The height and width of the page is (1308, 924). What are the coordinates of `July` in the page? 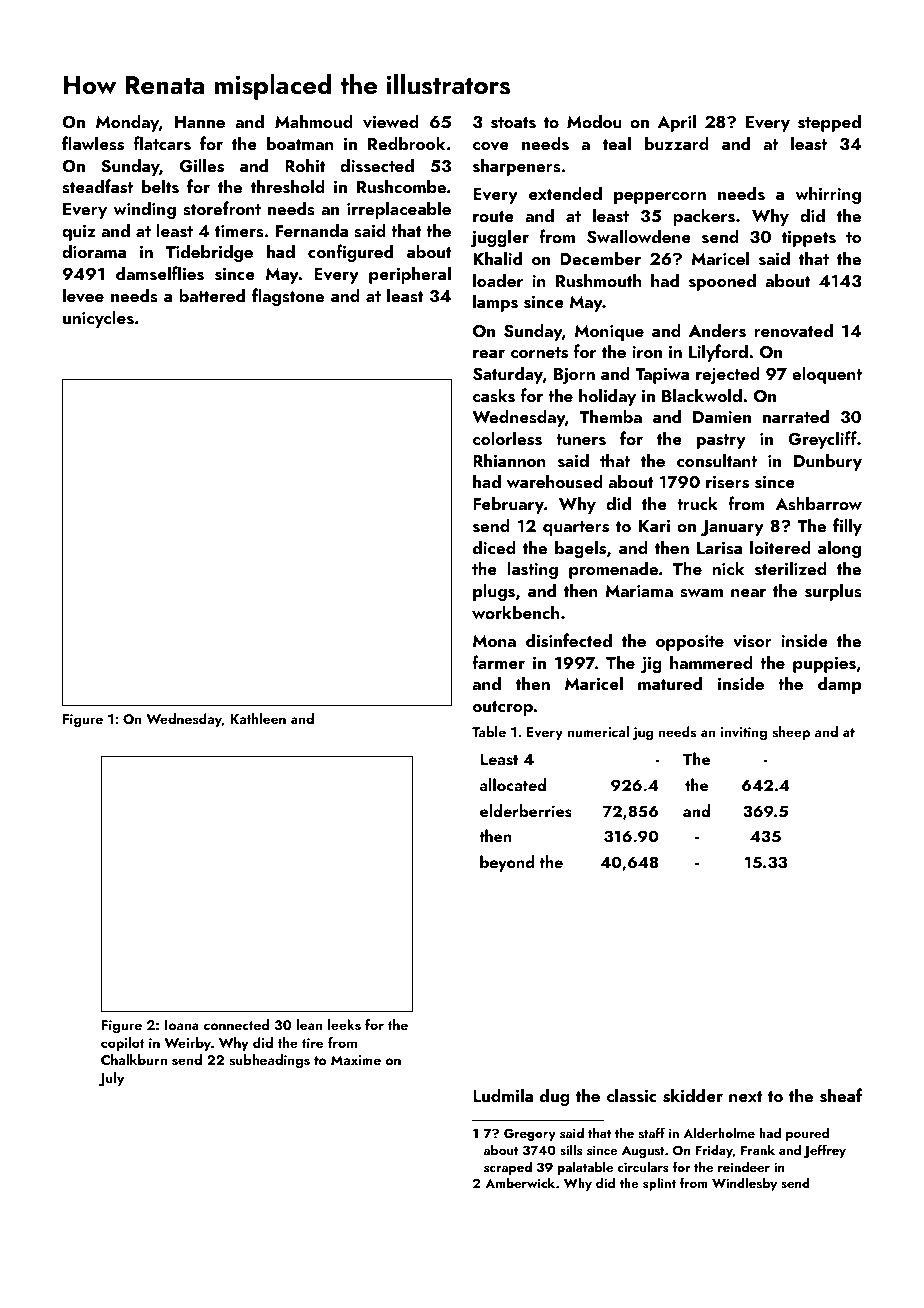 It's located at (111, 1079).
